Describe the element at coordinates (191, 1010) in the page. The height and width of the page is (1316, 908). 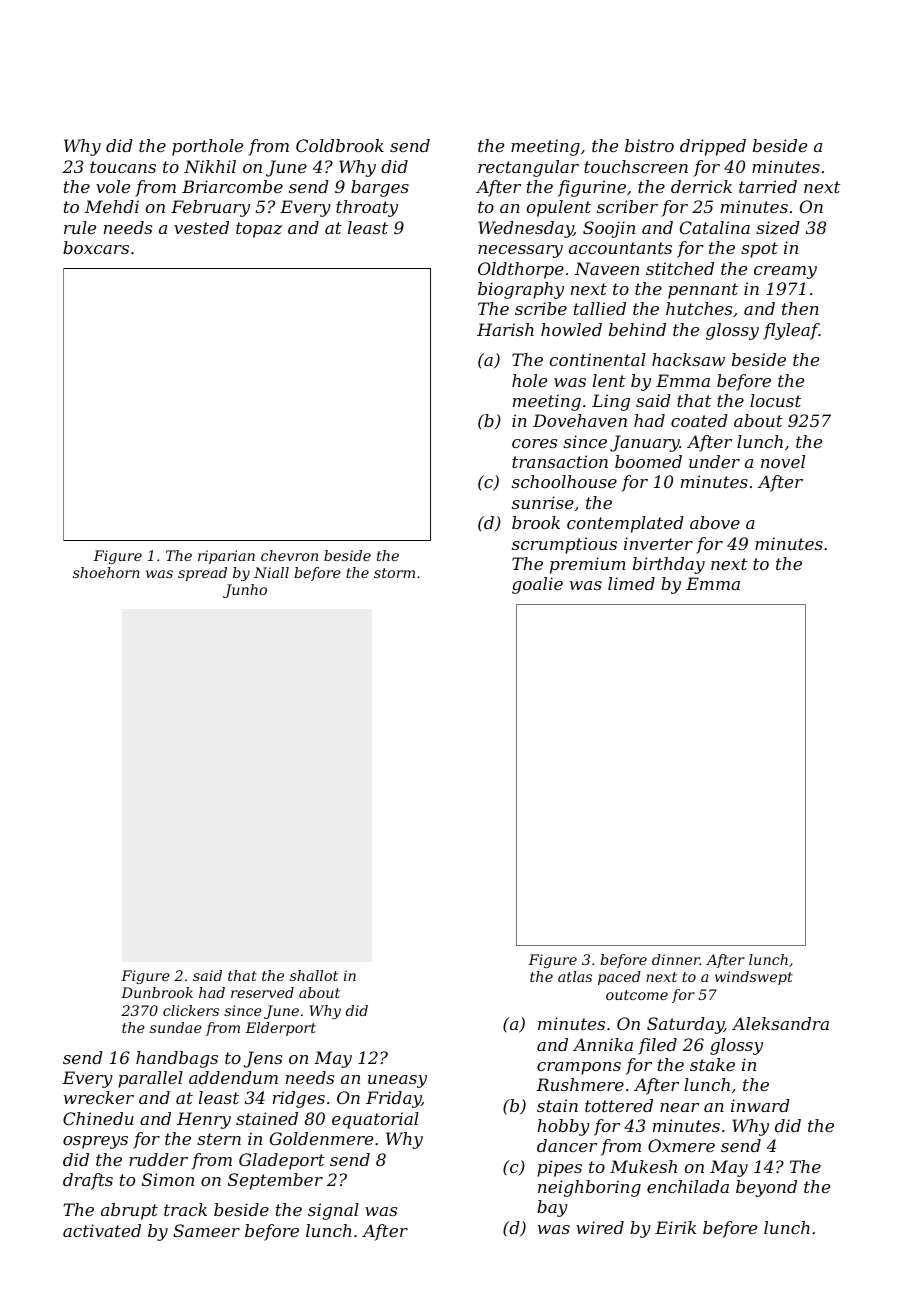
I see `clickers` at that location.
